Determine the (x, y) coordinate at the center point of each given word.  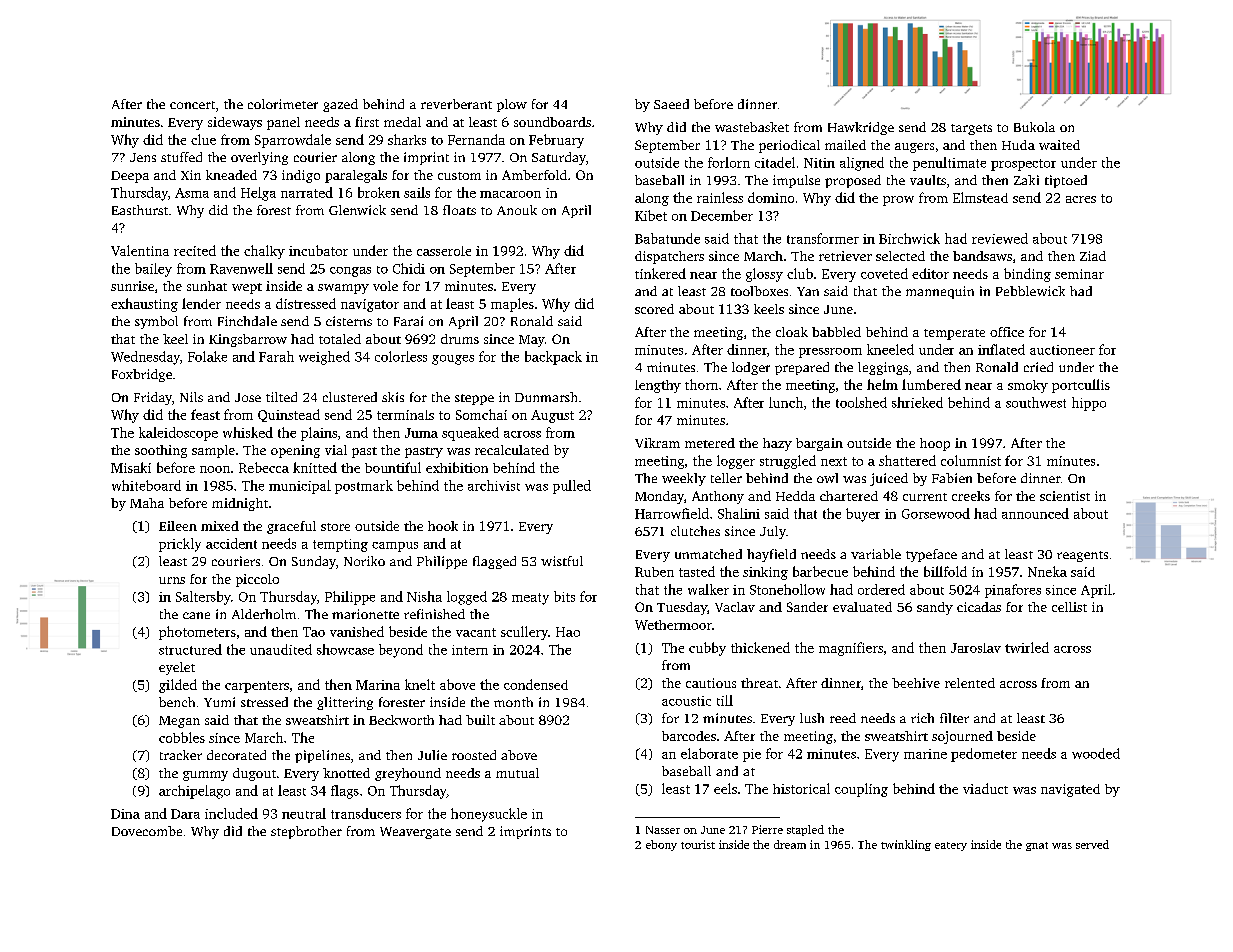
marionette (365, 614)
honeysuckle (489, 815)
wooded (1096, 753)
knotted (346, 773)
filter (954, 718)
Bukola (1034, 127)
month (513, 702)
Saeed (671, 104)
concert (192, 105)
